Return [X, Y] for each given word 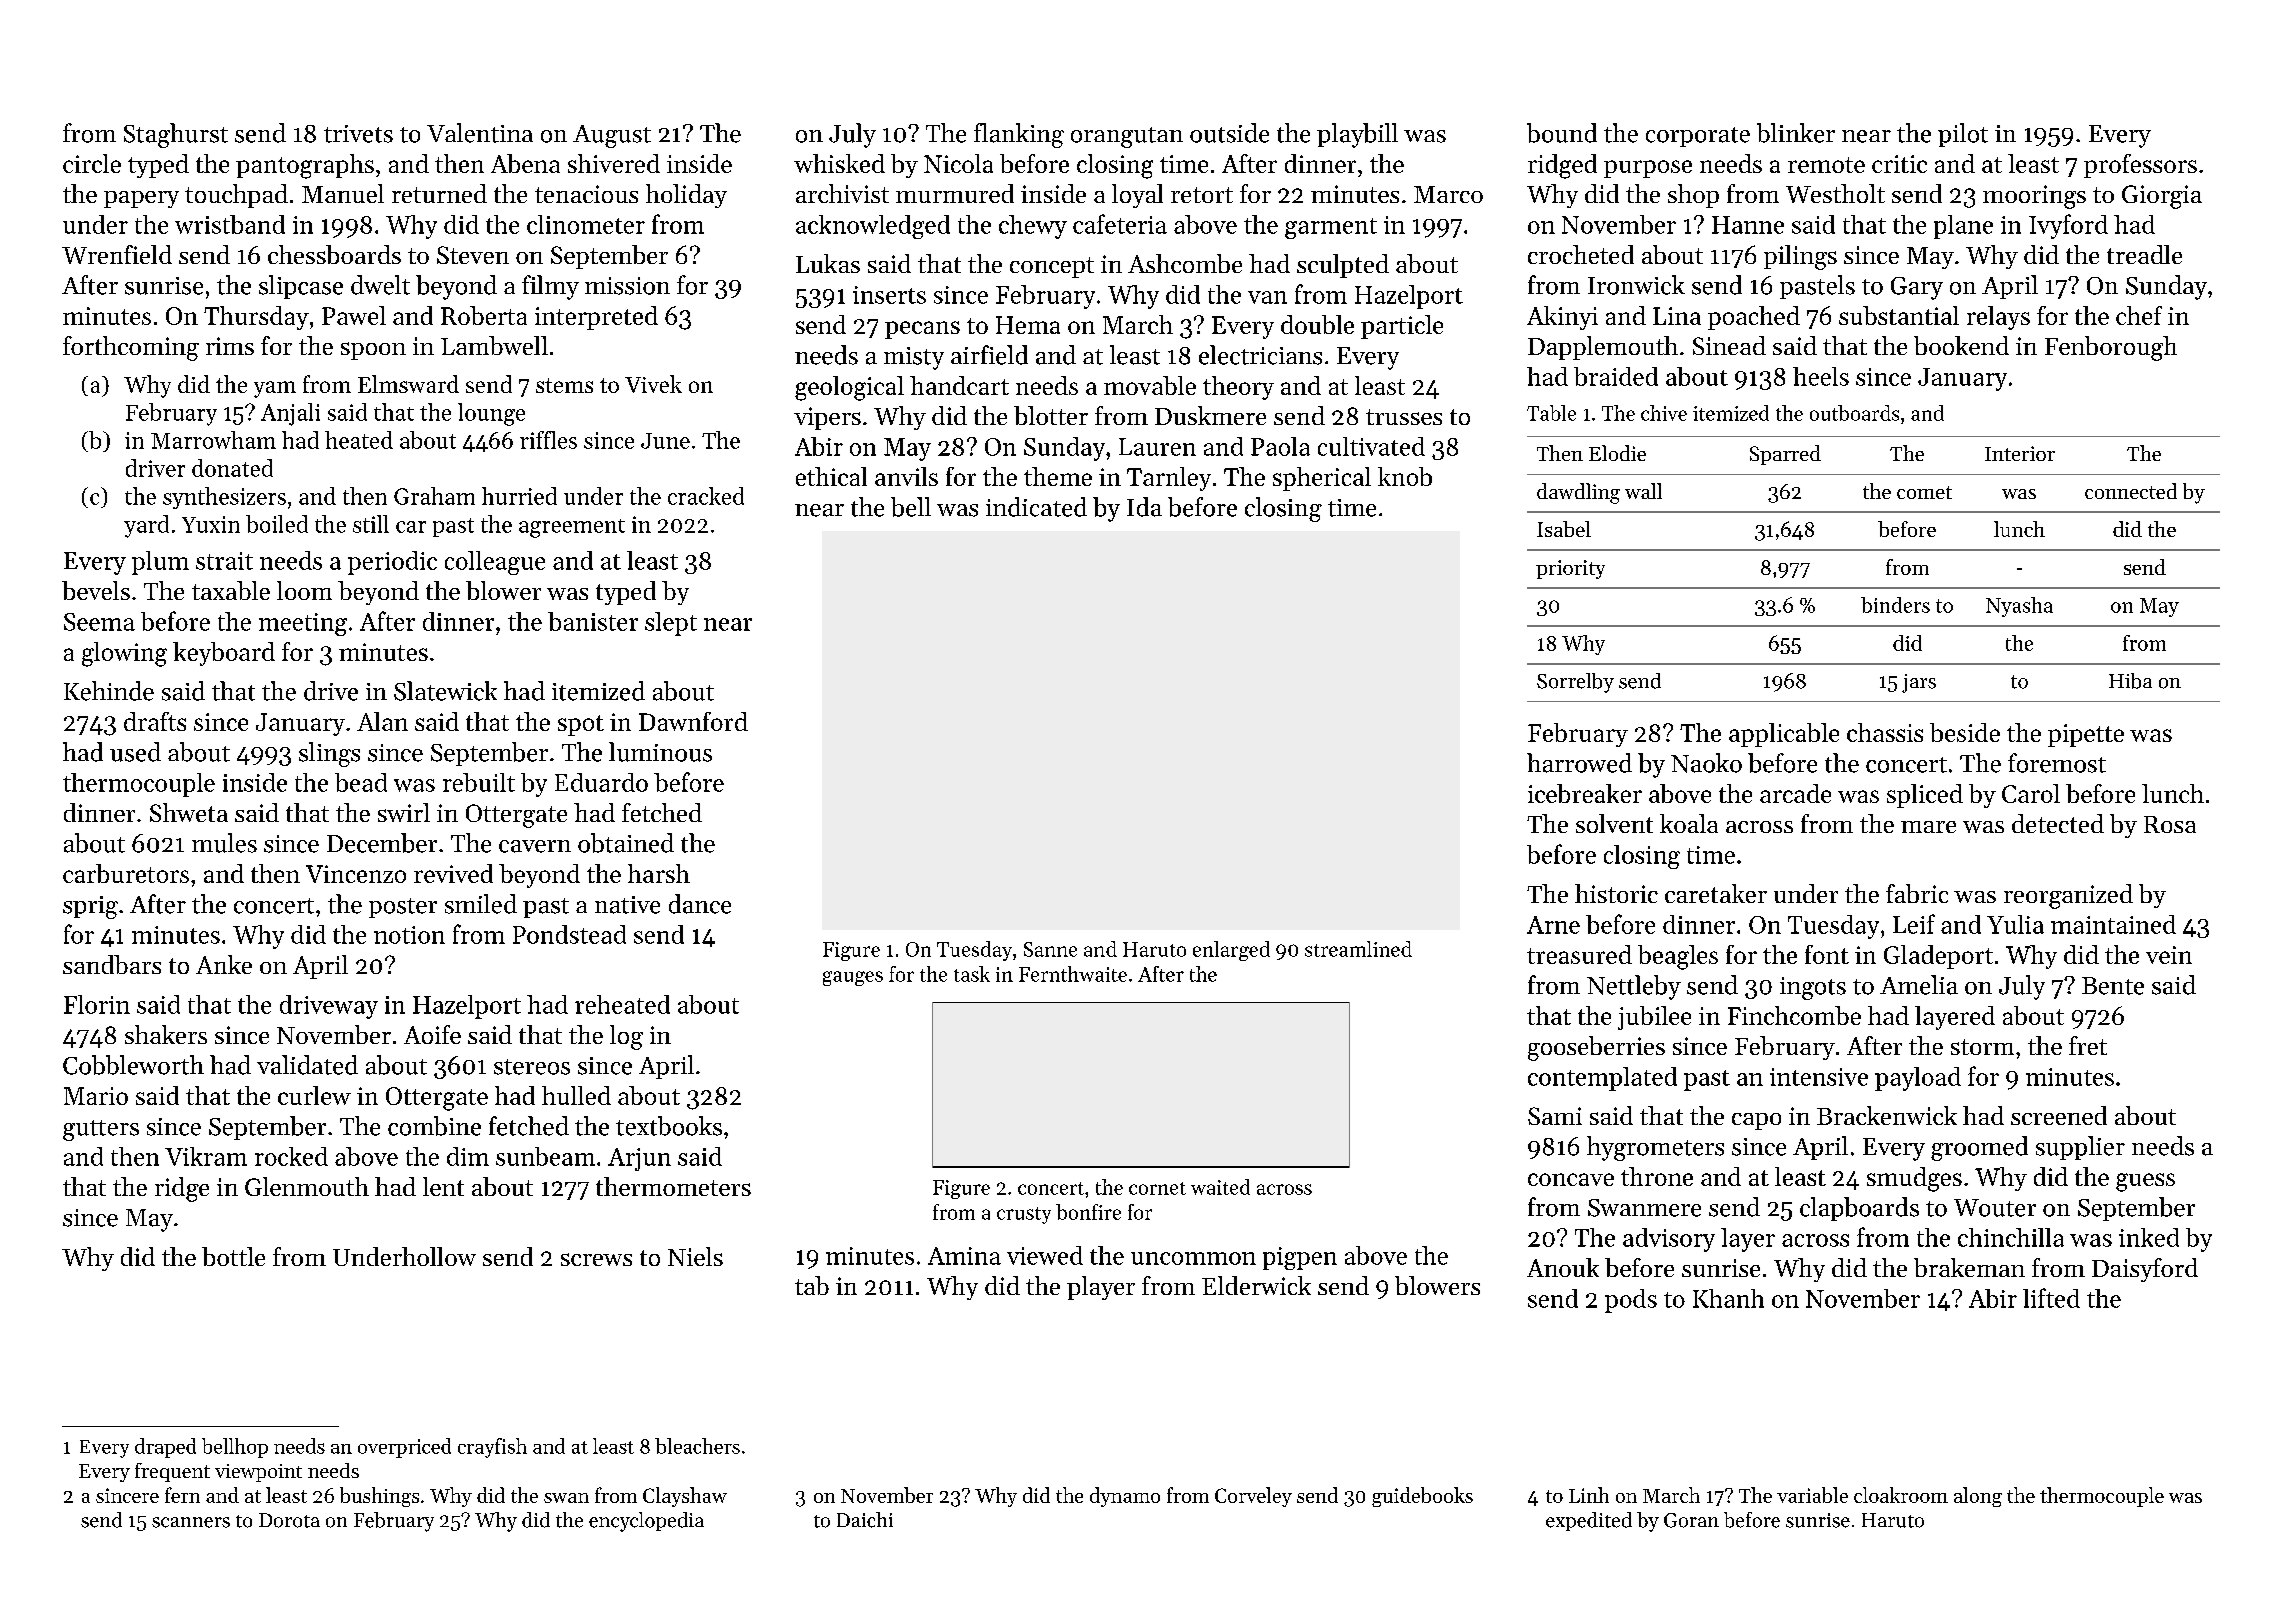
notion [409, 935]
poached [1754, 318]
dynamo [1125, 1497]
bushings [379, 1497]
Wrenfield [117, 254]
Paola [1280, 446]
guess [2145, 1182]
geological [849, 388]
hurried [519, 496]
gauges [853, 978]
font [1827, 954]
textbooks [669, 1126]
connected [2131, 491]
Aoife [432, 1034]
